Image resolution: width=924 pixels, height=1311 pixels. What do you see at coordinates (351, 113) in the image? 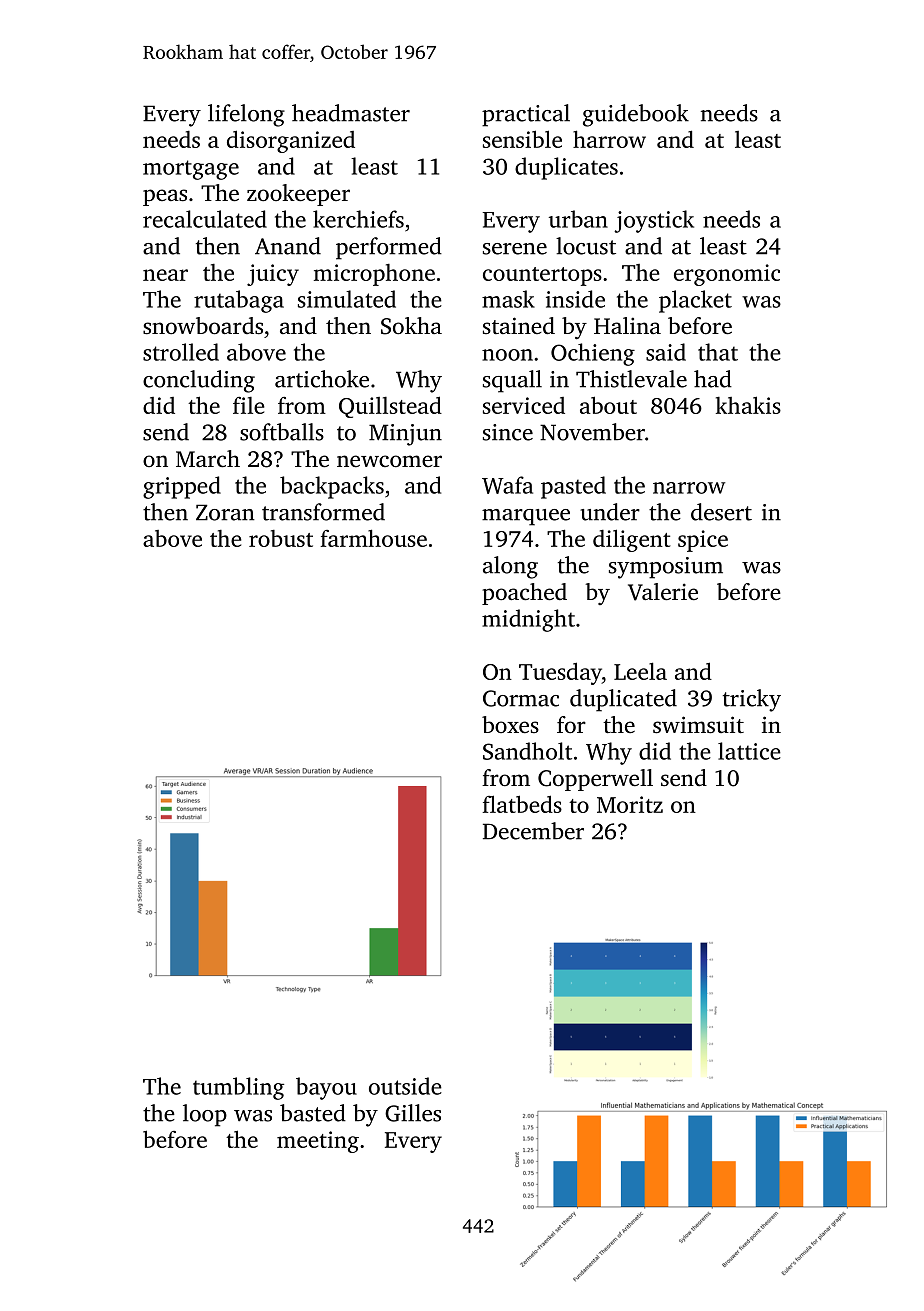
I see `headmaster` at bounding box center [351, 113].
